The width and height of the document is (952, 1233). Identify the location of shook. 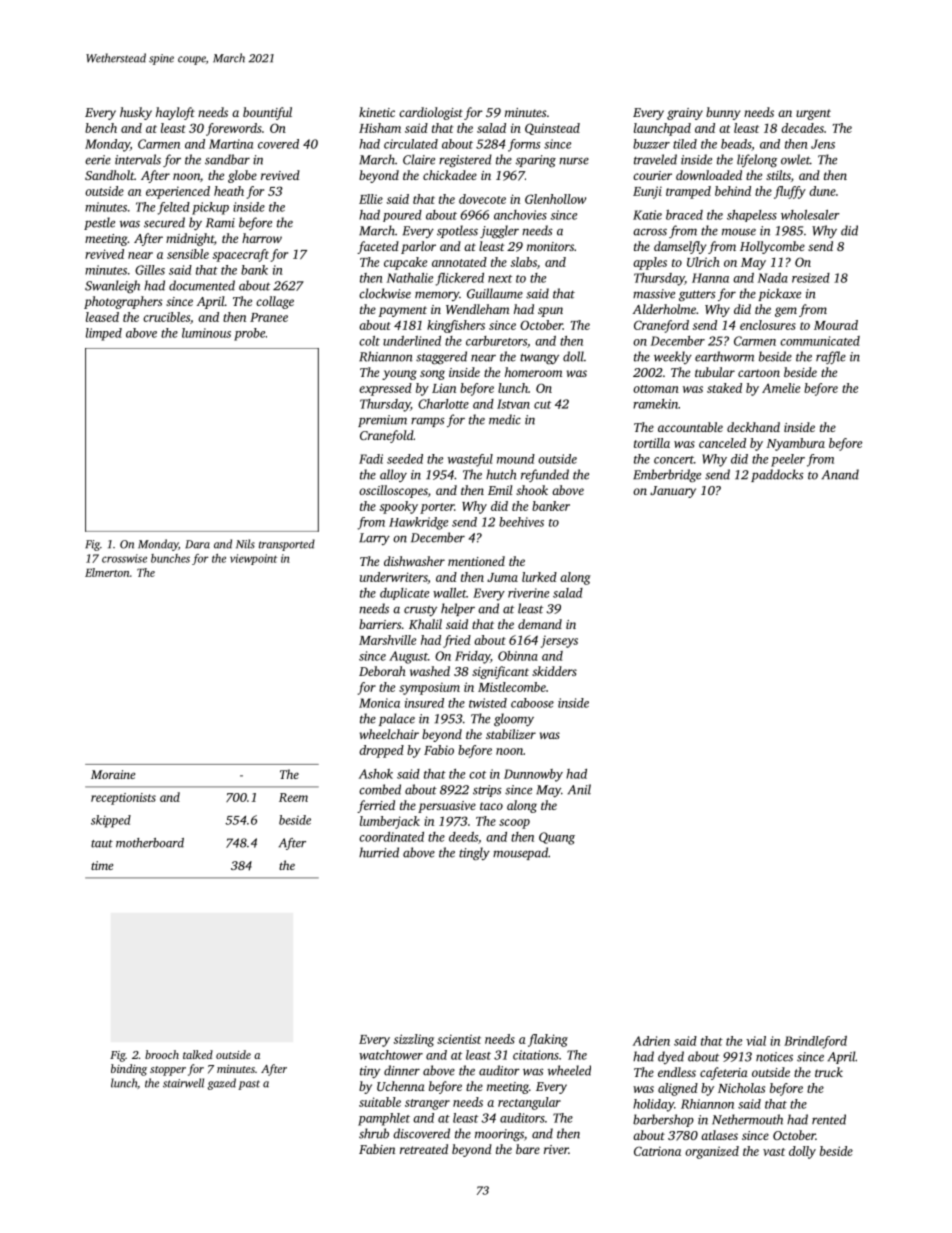
(532, 490).
